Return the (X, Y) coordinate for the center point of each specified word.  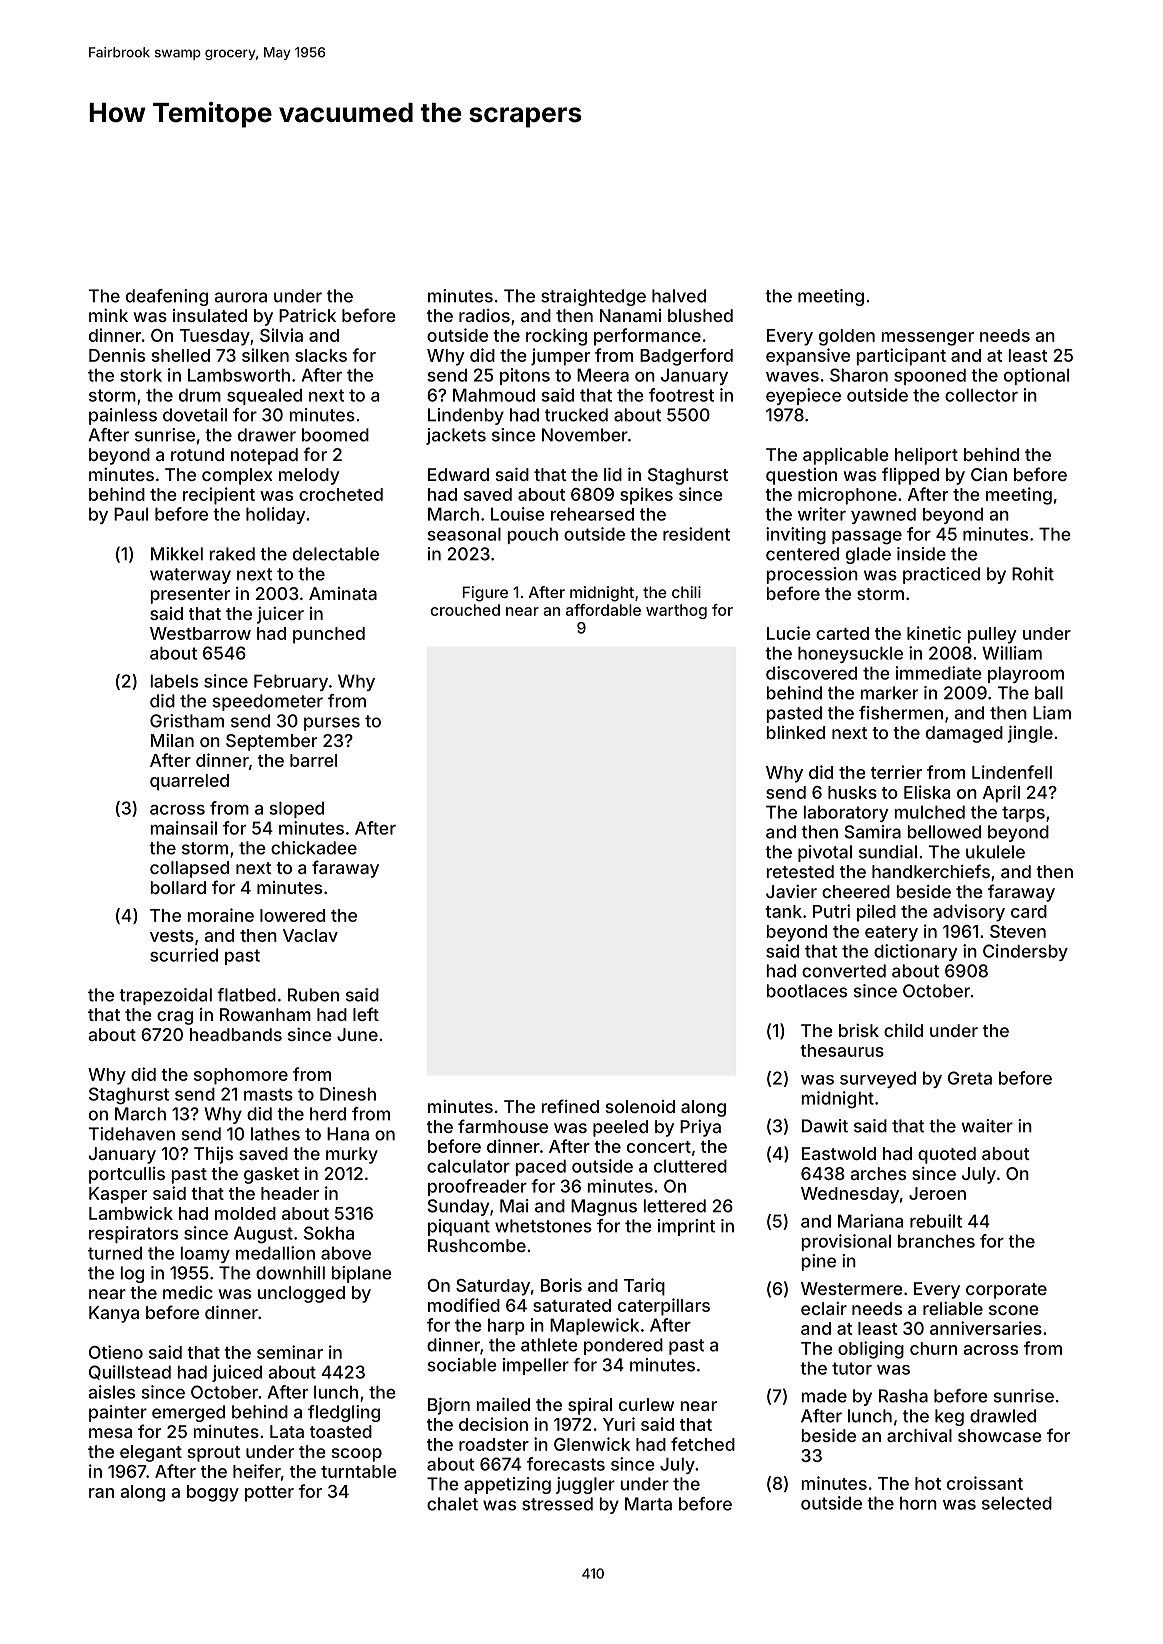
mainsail (184, 828)
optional (1036, 376)
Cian (989, 474)
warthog (676, 611)
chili (686, 592)
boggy (213, 1493)
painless (123, 416)
